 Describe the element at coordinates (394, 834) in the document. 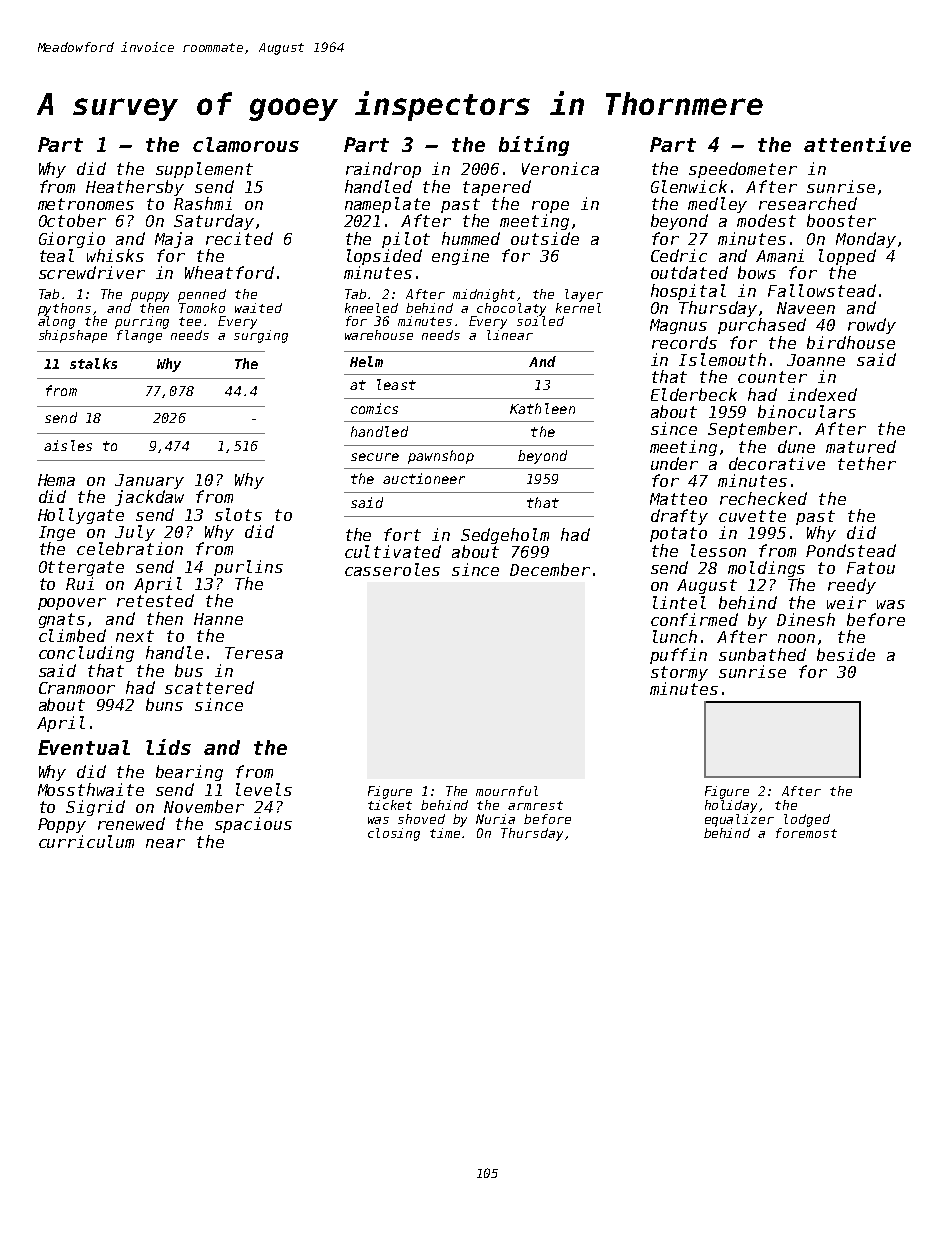

I see `closing` at that location.
